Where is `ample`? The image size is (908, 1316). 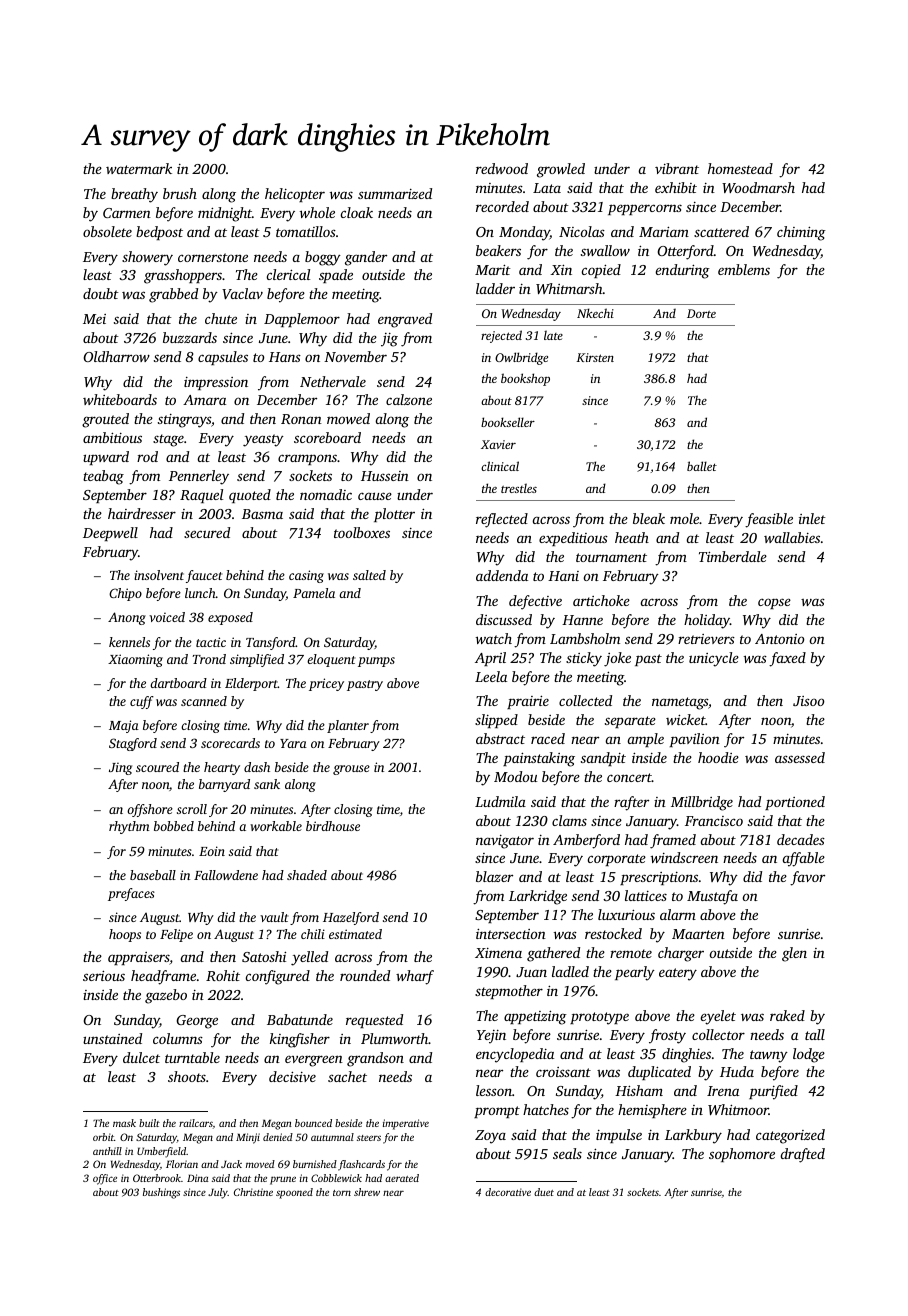 ample is located at coordinates (646, 740).
